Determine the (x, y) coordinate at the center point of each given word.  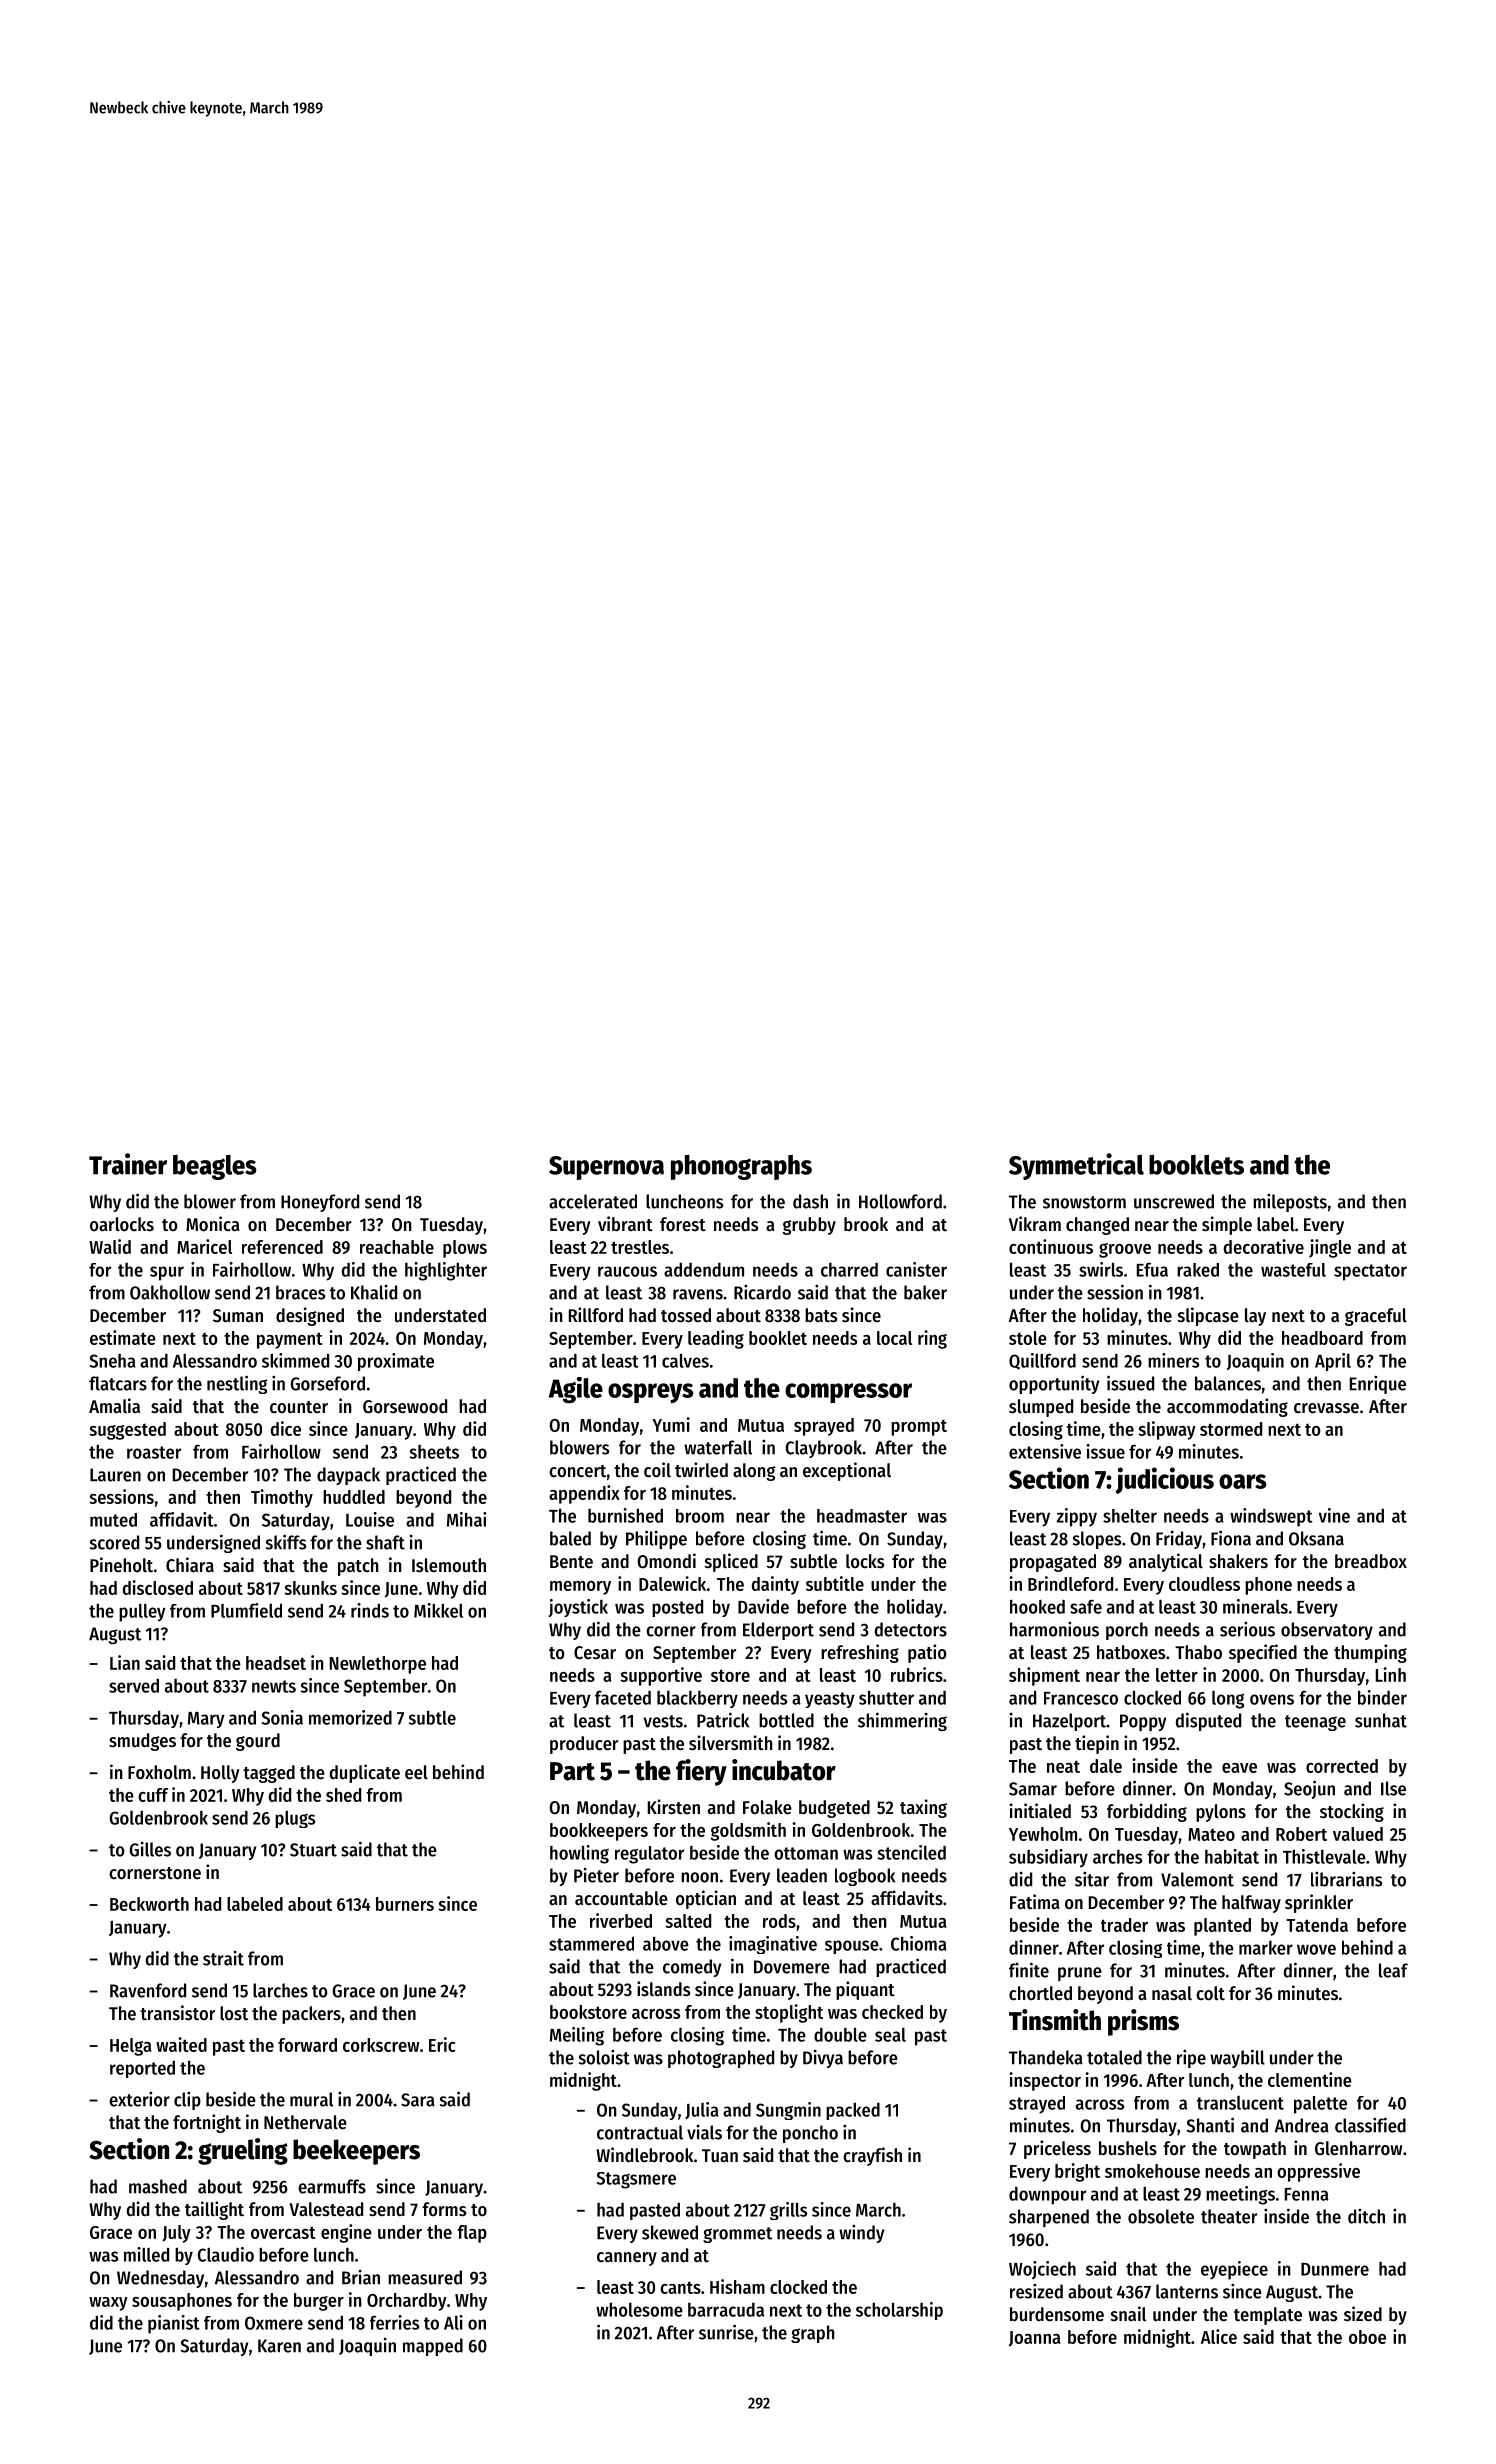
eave (1239, 1768)
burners (405, 1904)
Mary (206, 1720)
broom (700, 1516)
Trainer (128, 1164)
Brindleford (1070, 1583)
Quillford (1042, 1361)
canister (916, 1269)
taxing (923, 1808)
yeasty (830, 1700)
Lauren (115, 1475)
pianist (174, 2324)
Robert (1301, 1834)
